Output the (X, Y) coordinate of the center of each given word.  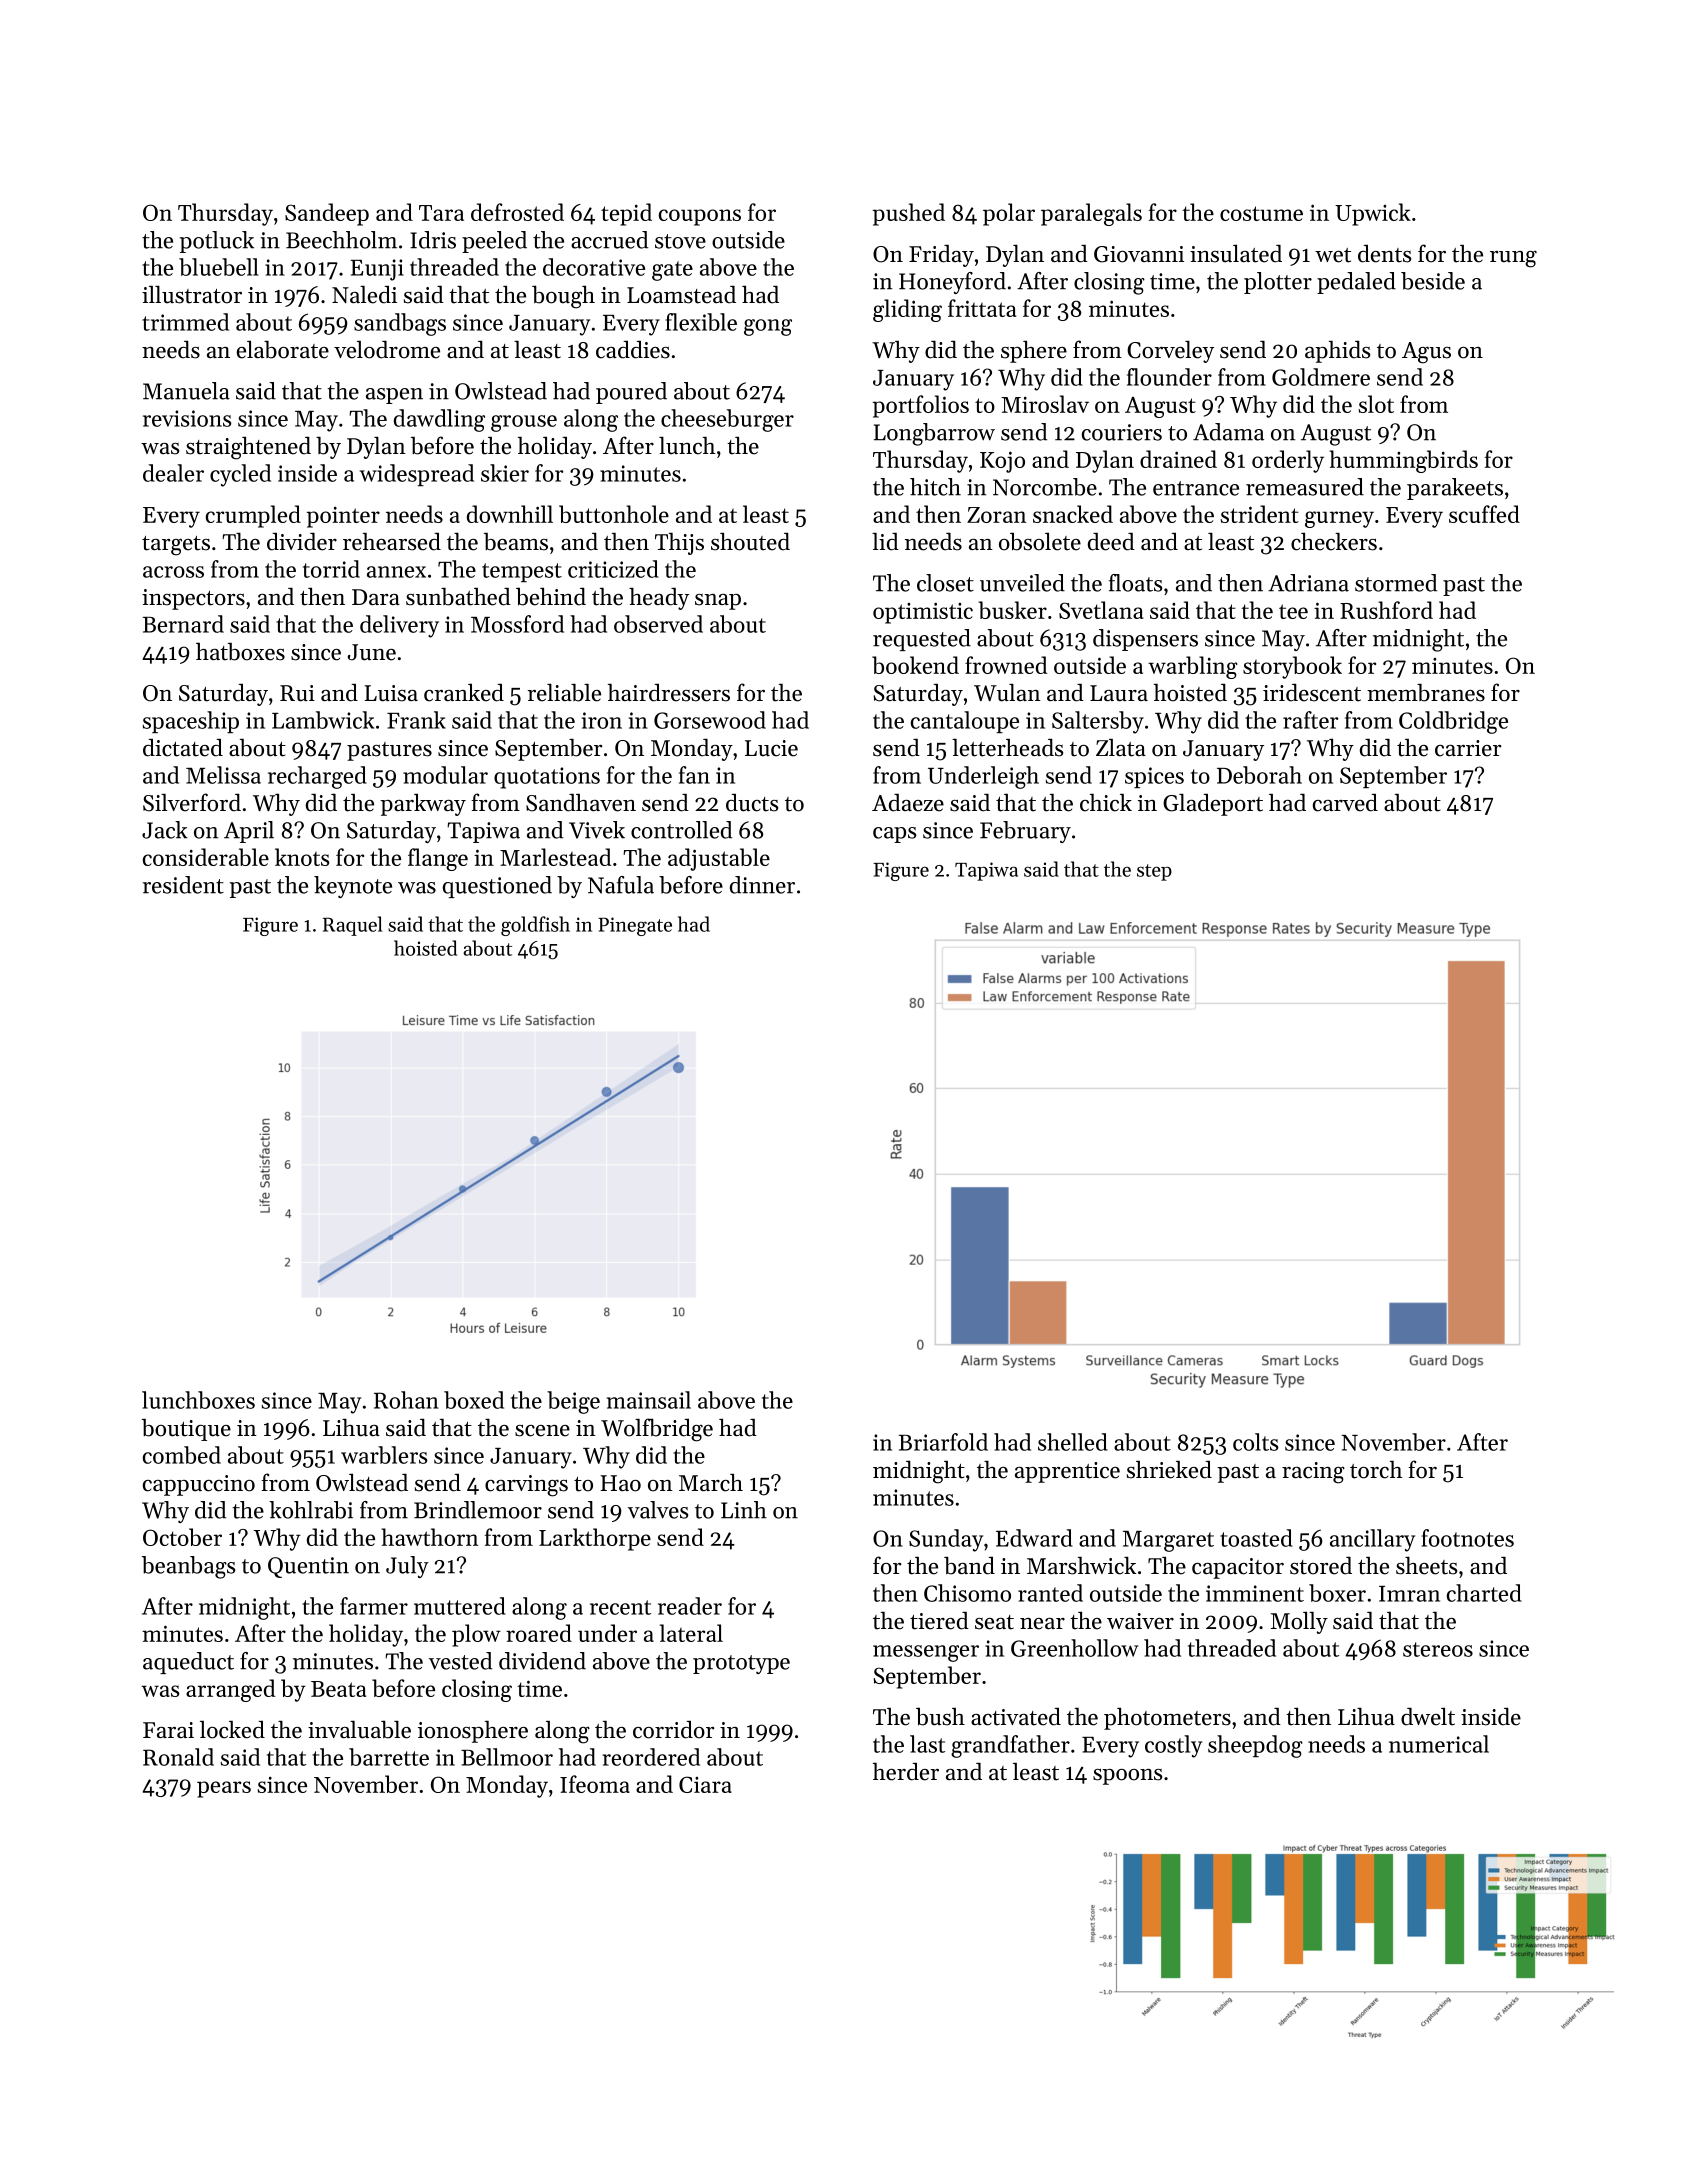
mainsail (649, 1400)
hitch (935, 487)
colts (1256, 1442)
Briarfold (943, 1442)
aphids (1337, 351)
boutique (186, 1430)
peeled (494, 242)
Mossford (517, 624)
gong (768, 327)
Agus (1426, 353)
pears (224, 1789)
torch (1376, 1469)
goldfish (535, 926)
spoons (1127, 1777)
